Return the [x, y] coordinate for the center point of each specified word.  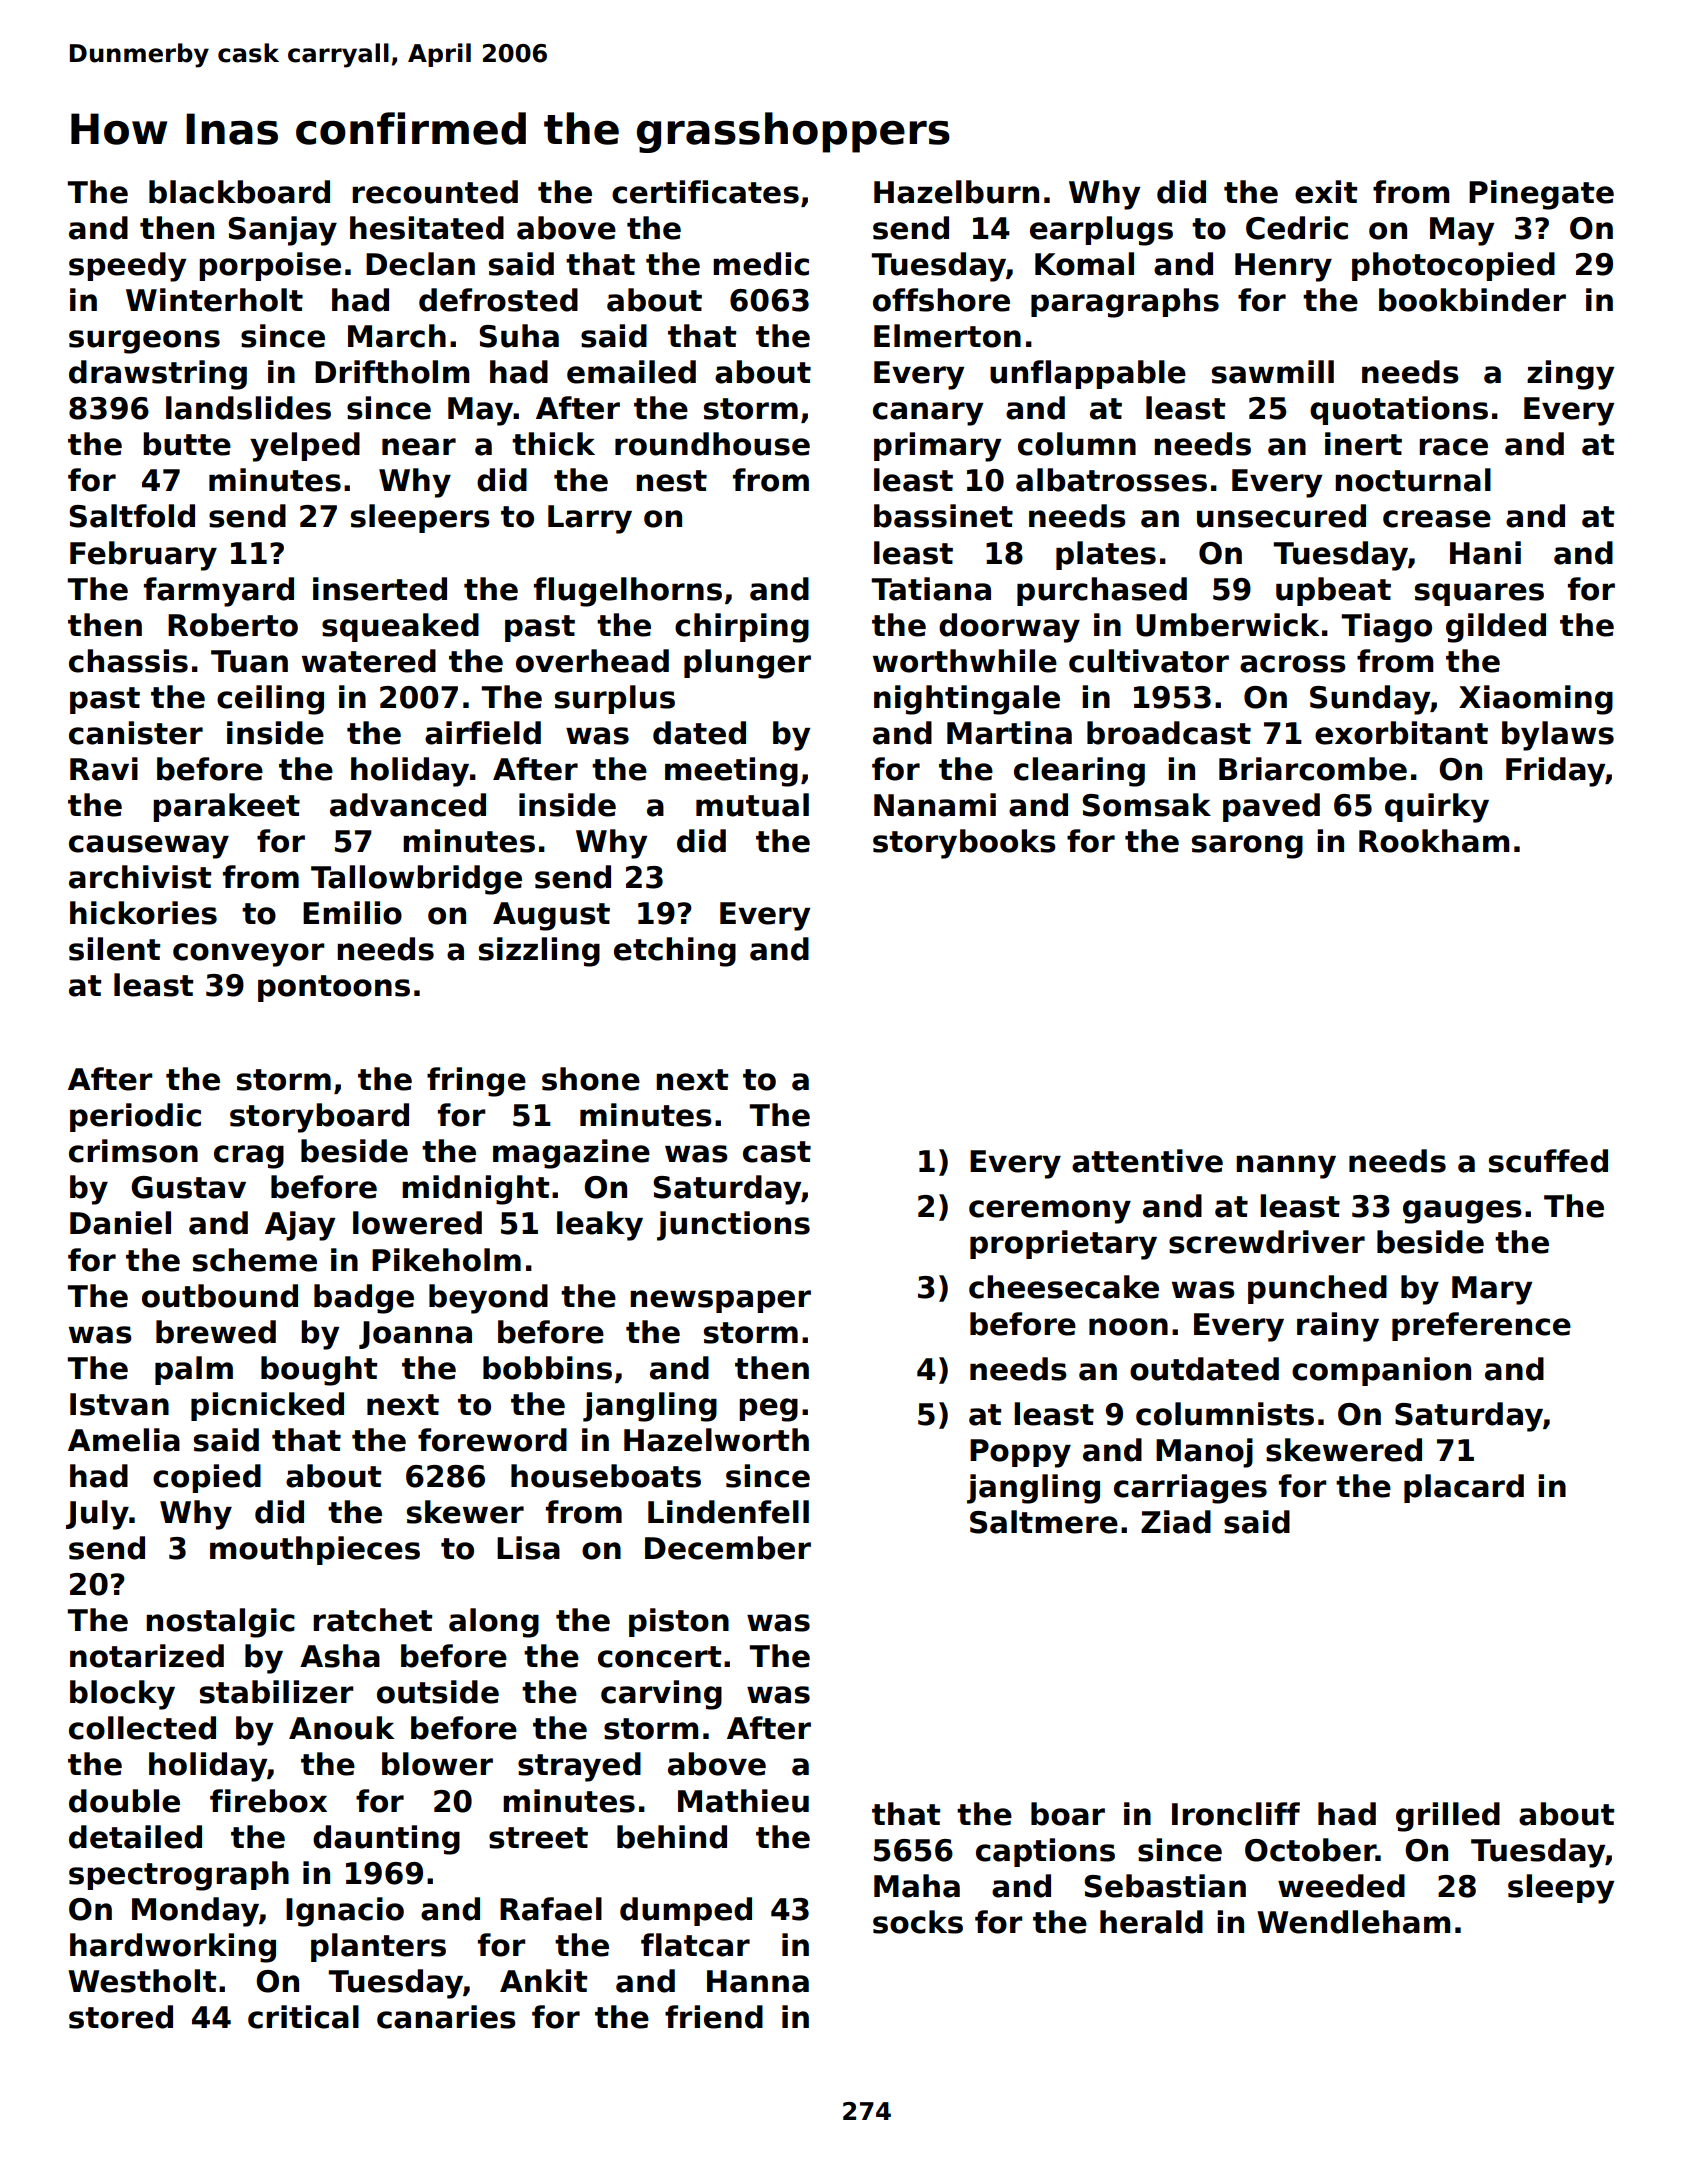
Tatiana [931, 589]
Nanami [935, 805]
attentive [1147, 1161]
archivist [140, 877]
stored [121, 2017]
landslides [248, 408]
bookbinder [1472, 300]
